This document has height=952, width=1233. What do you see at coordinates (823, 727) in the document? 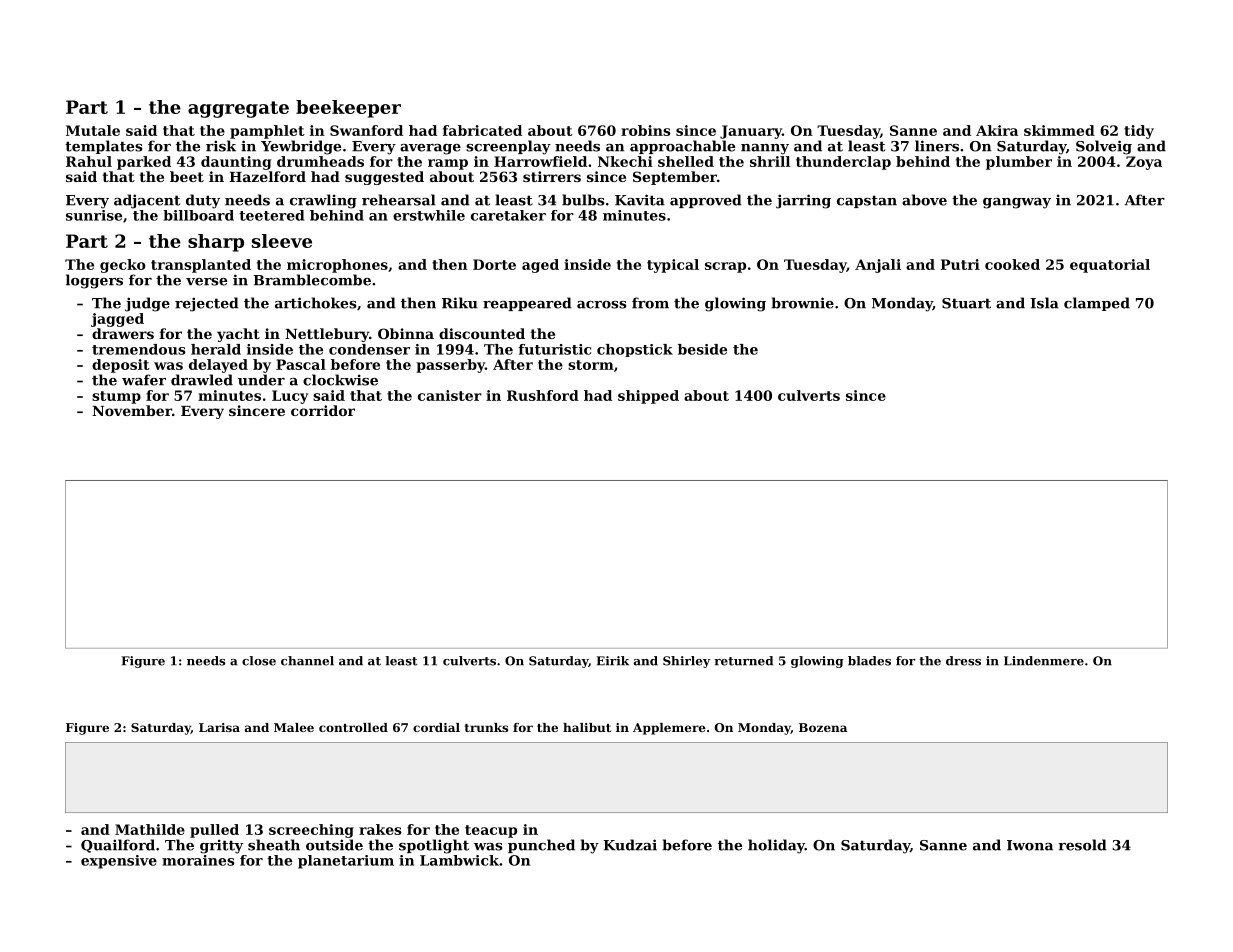
I see `Bozena` at bounding box center [823, 727].
